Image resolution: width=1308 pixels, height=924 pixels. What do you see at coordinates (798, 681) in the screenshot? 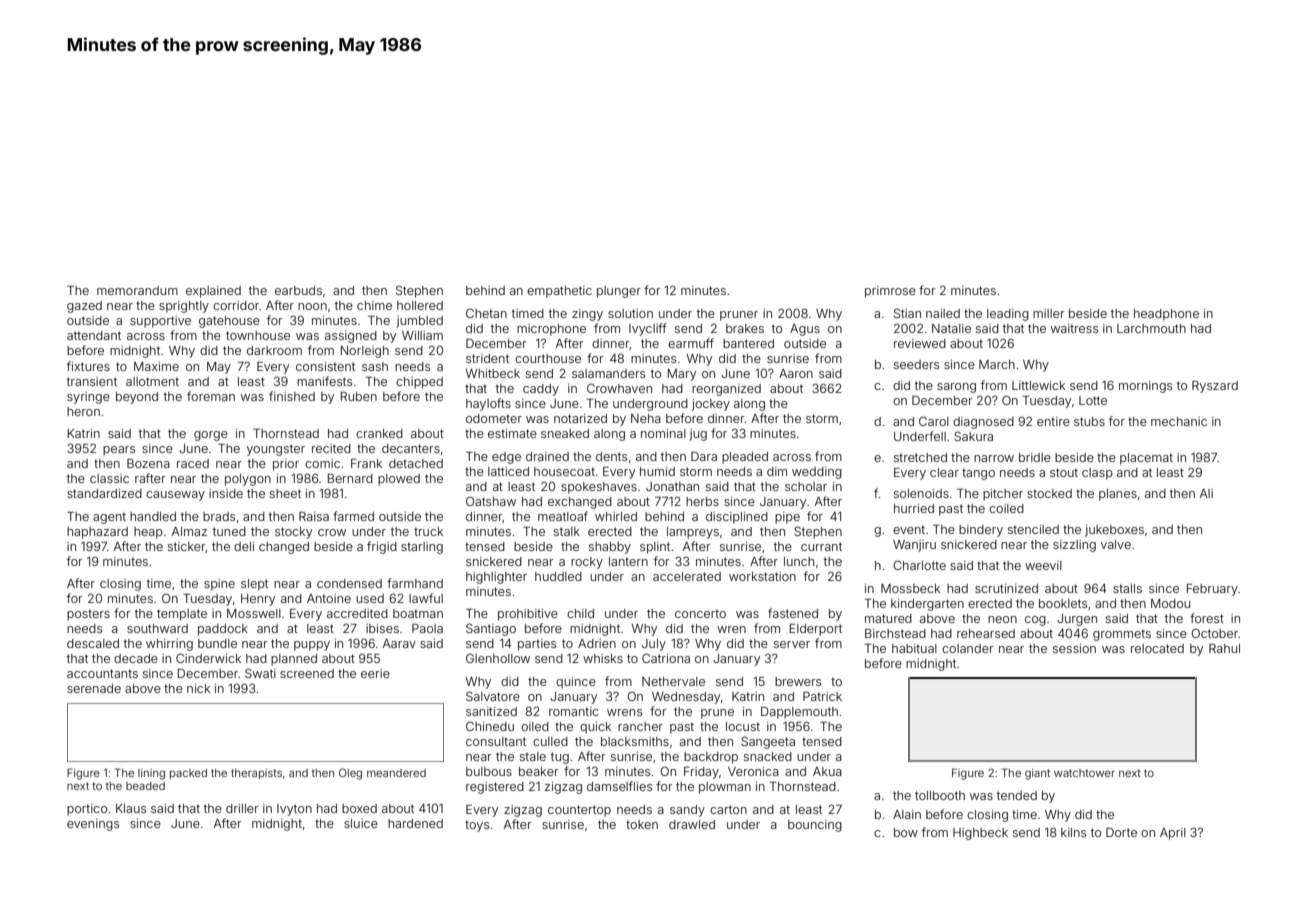
I see `brewers` at bounding box center [798, 681].
